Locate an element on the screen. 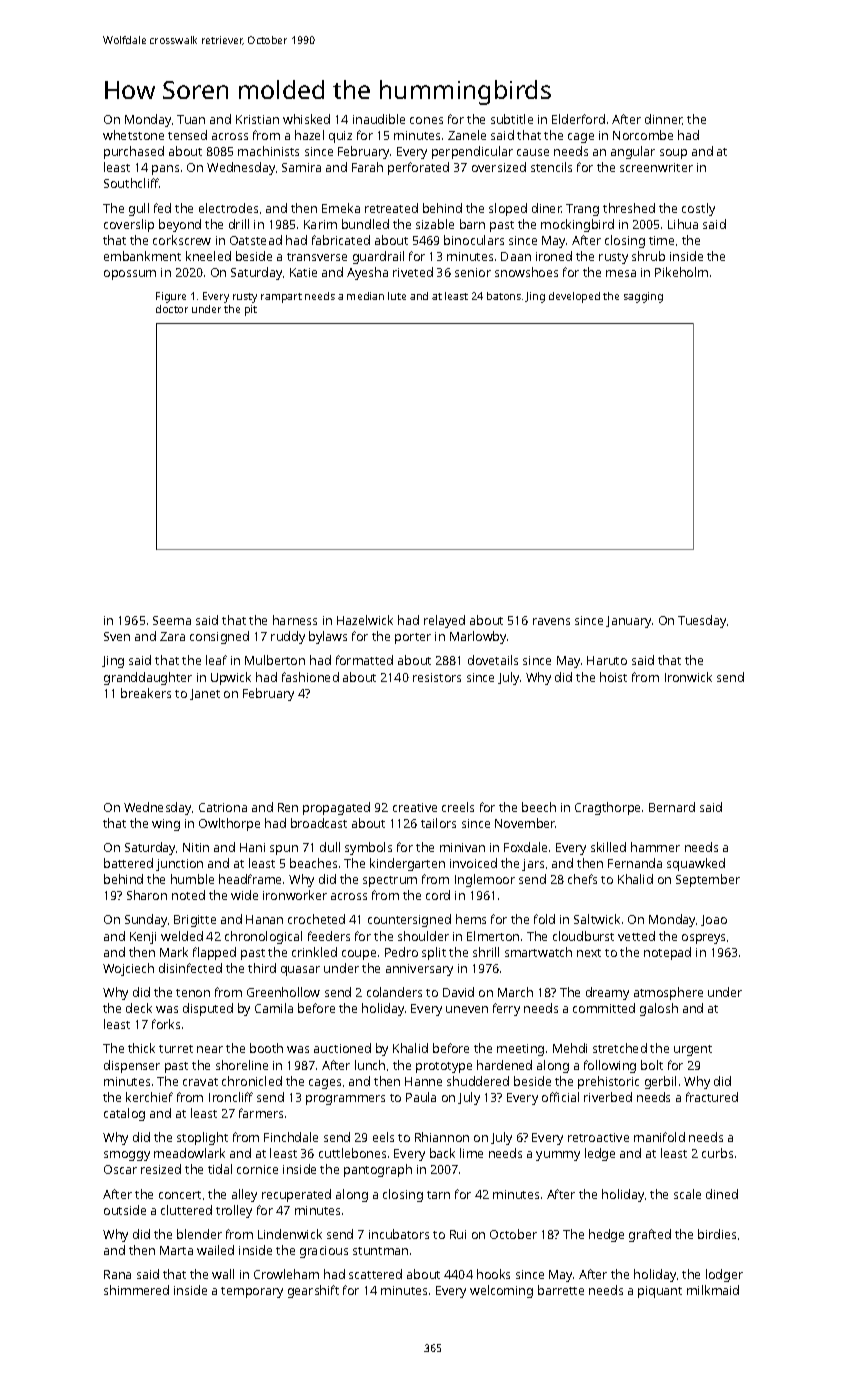  resistors is located at coordinates (437, 677).
